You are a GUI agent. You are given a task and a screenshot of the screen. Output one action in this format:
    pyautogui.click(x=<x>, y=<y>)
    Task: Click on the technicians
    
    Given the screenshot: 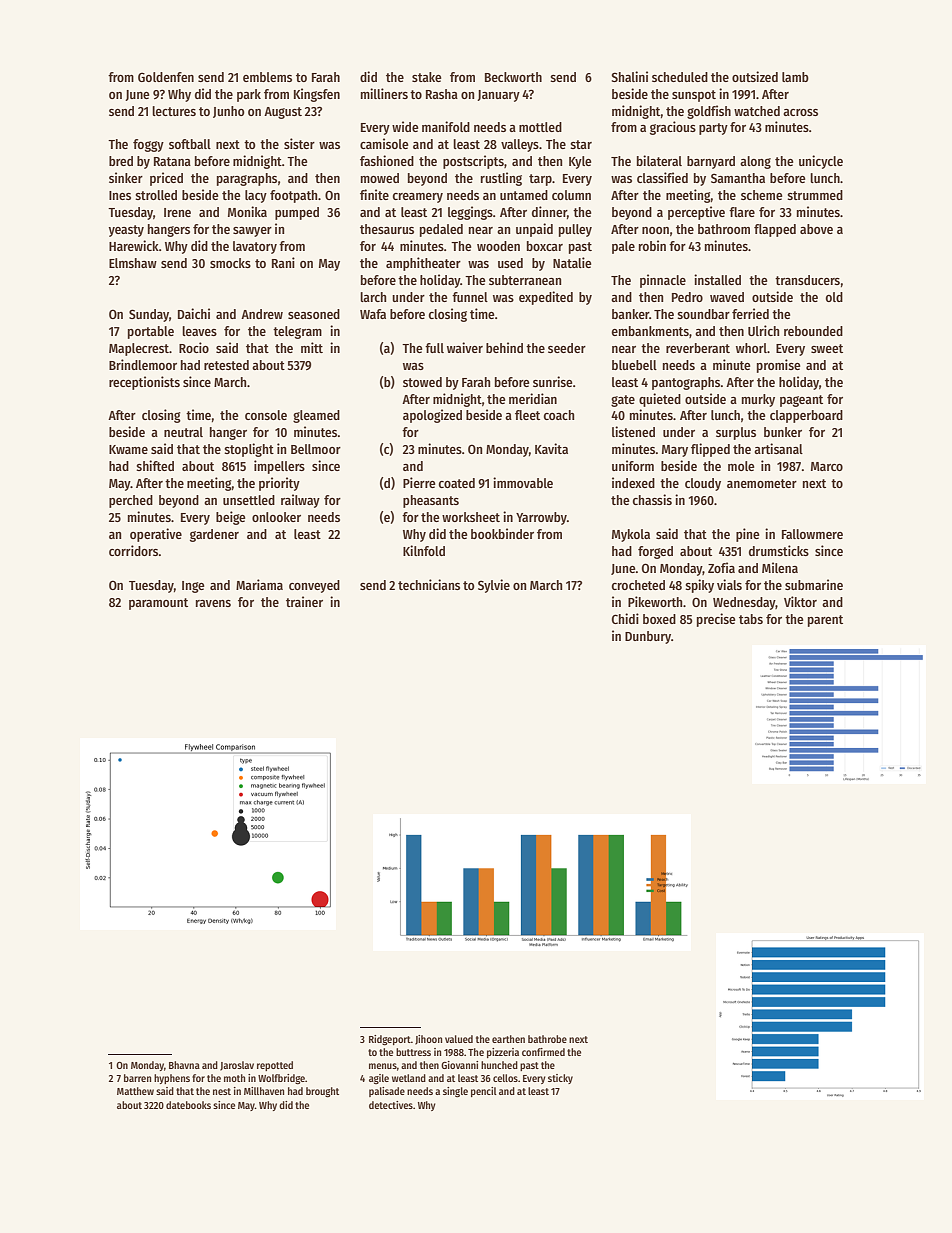 What is the action you would take?
    pyautogui.click(x=429, y=584)
